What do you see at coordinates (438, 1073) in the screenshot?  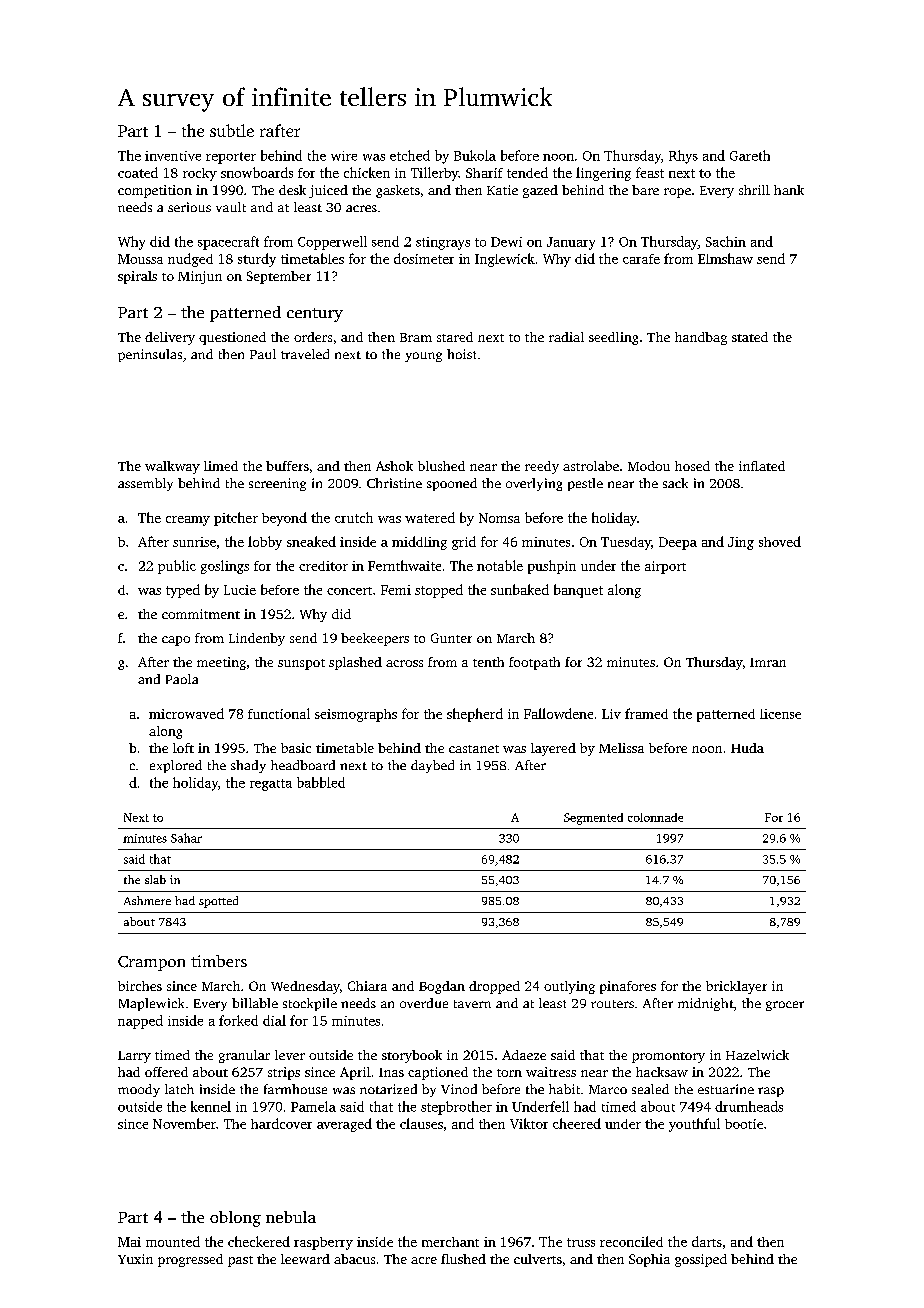 I see `captioned` at bounding box center [438, 1073].
